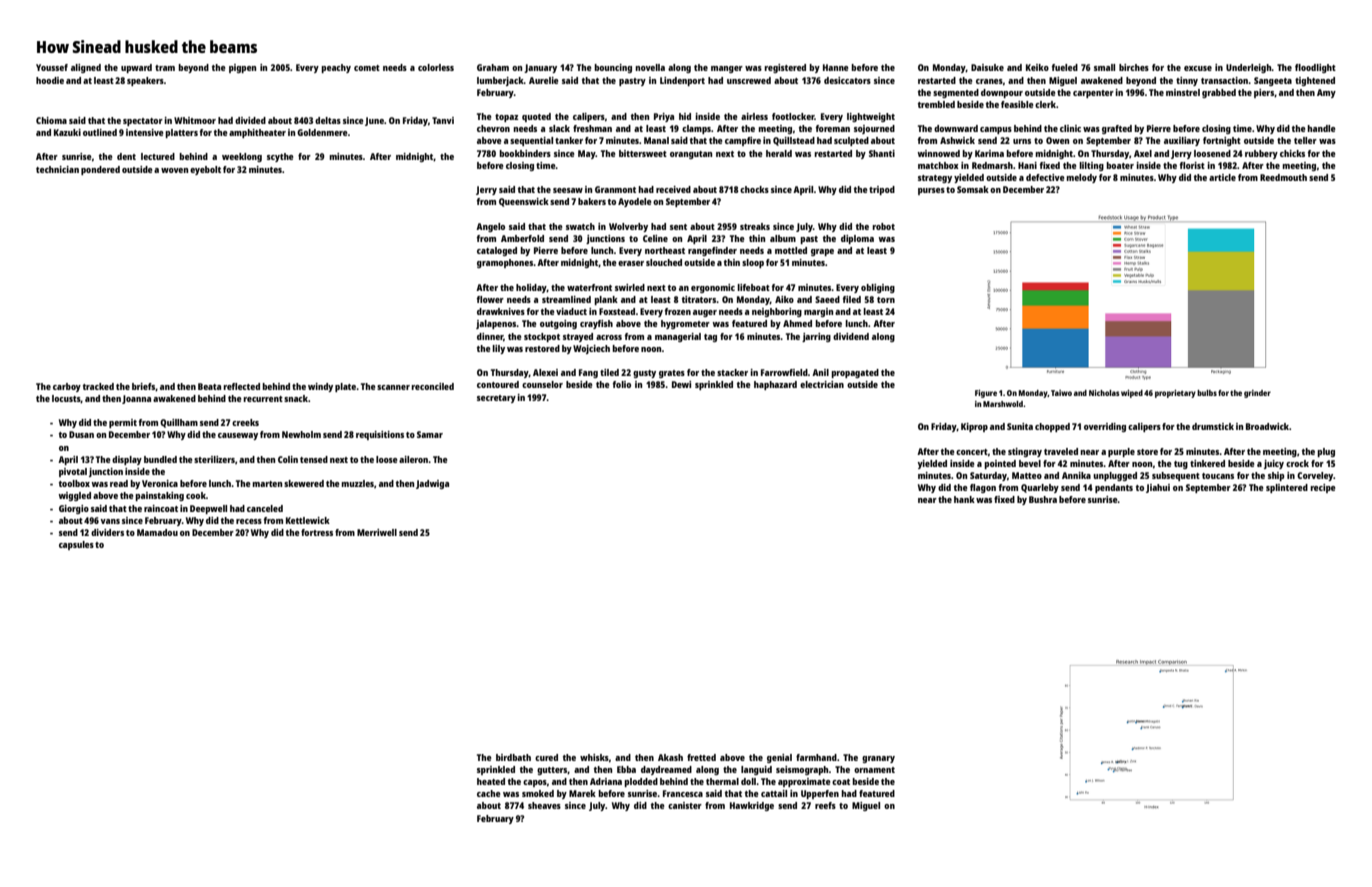 The height and width of the page is (887, 1372). I want to click on Angelo, so click(490, 227).
